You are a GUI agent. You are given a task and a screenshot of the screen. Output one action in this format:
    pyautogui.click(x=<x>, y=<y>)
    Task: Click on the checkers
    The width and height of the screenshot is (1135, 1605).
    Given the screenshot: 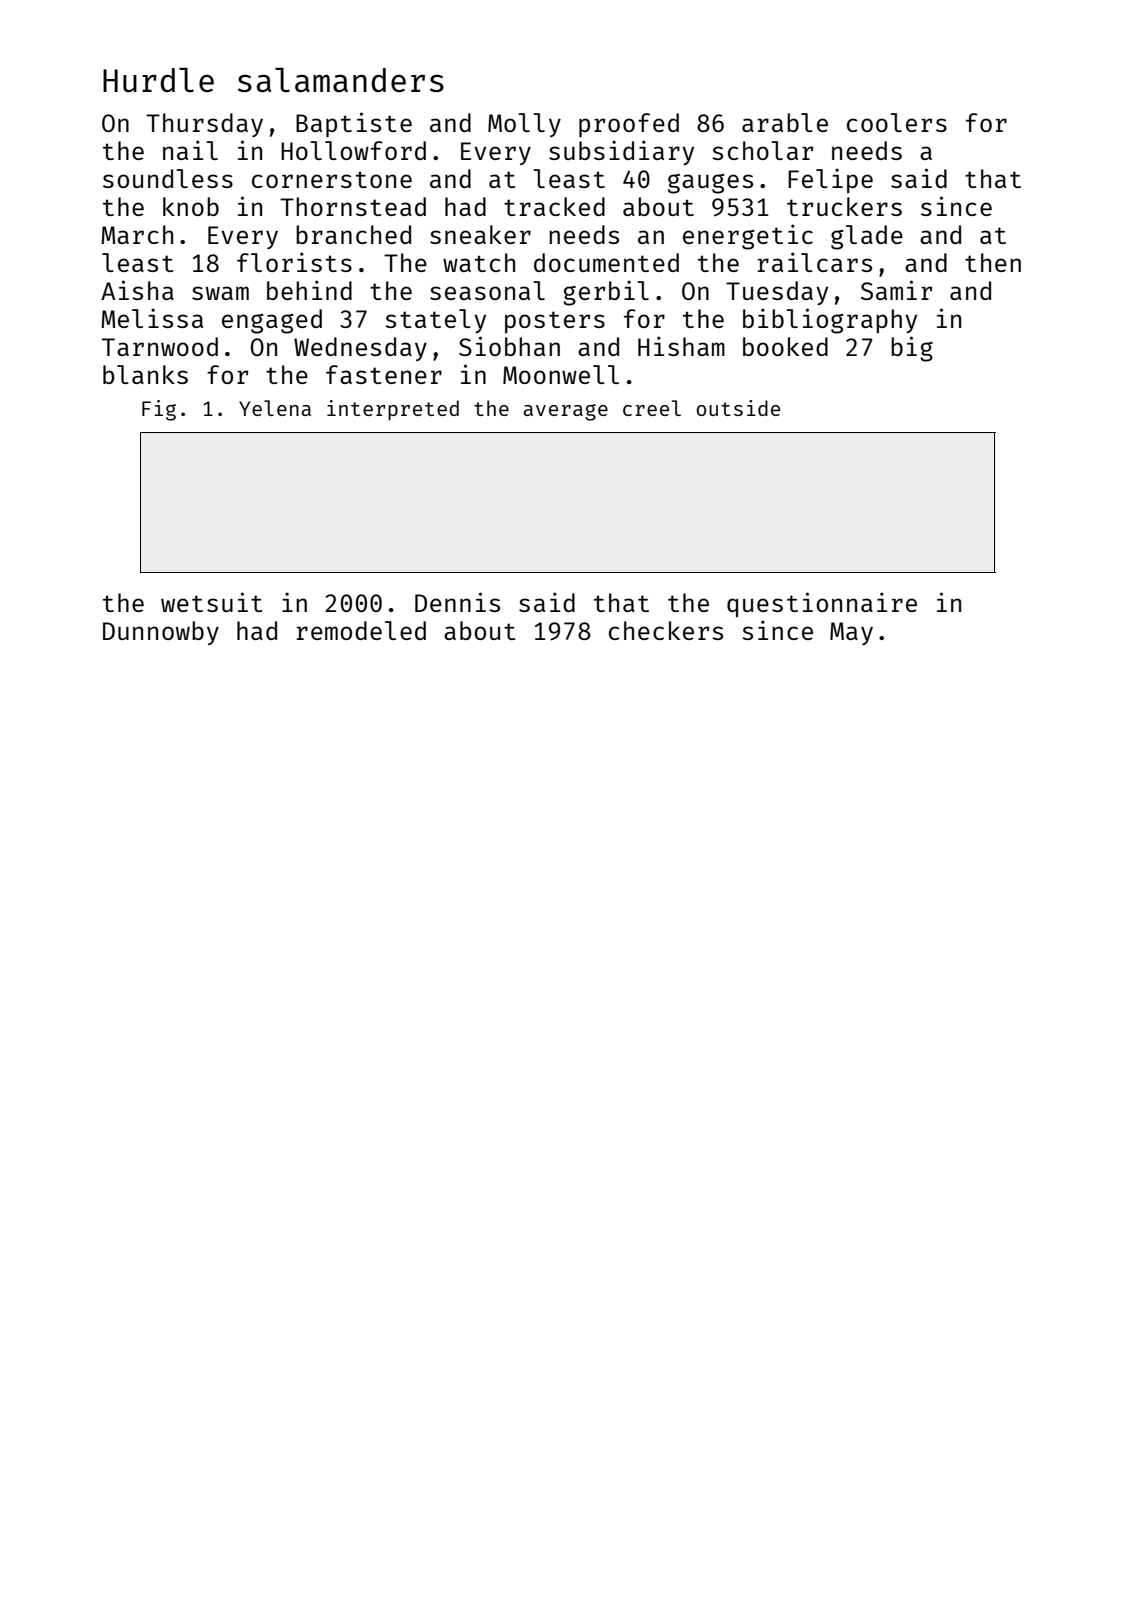 What is the action you would take?
    pyautogui.click(x=666, y=630)
